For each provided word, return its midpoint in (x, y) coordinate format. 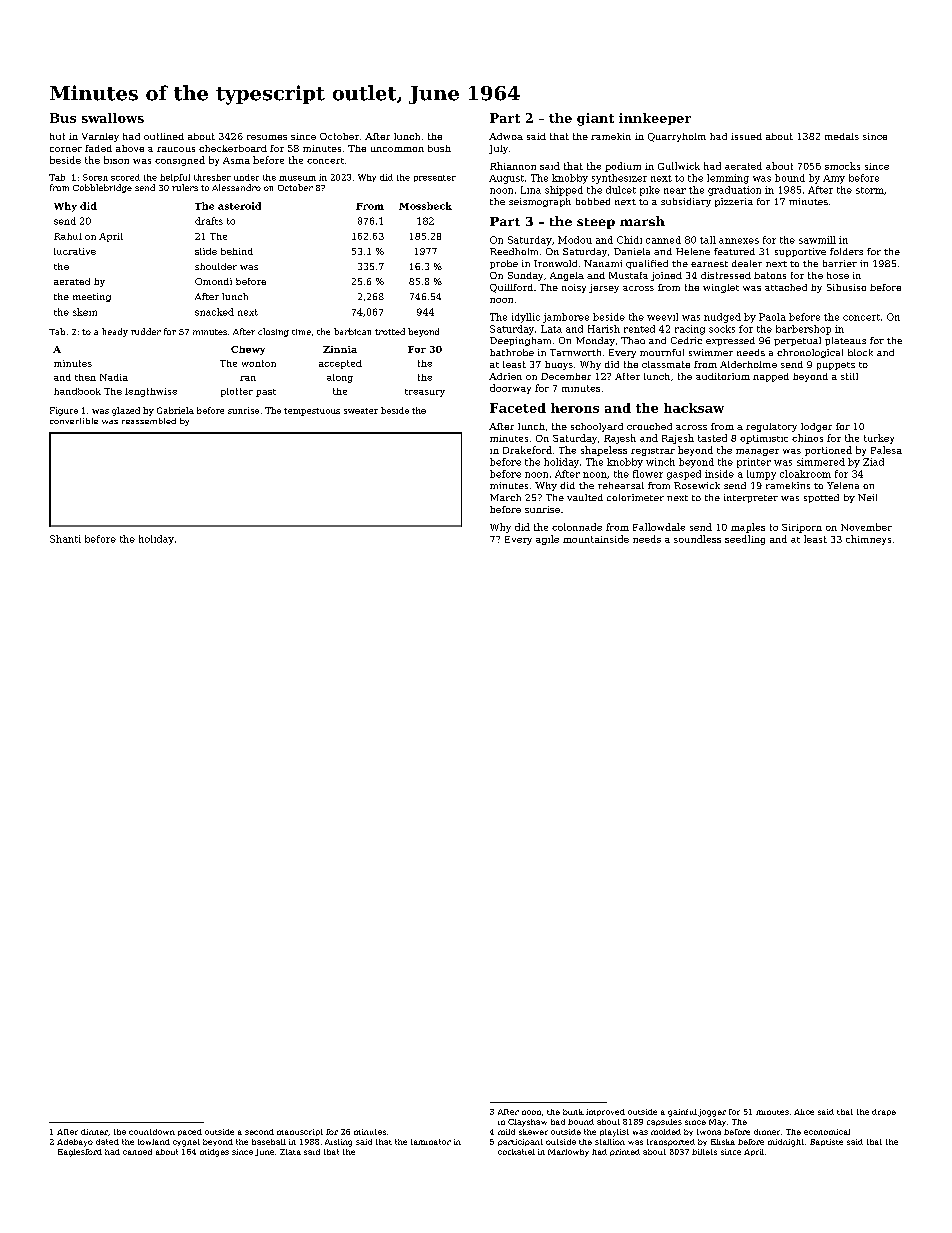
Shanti (65, 539)
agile (547, 540)
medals (842, 136)
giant (595, 119)
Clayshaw (527, 1123)
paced (190, 1132)
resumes (267, 137)
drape (884, 1112)
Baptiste (826, 1142)
